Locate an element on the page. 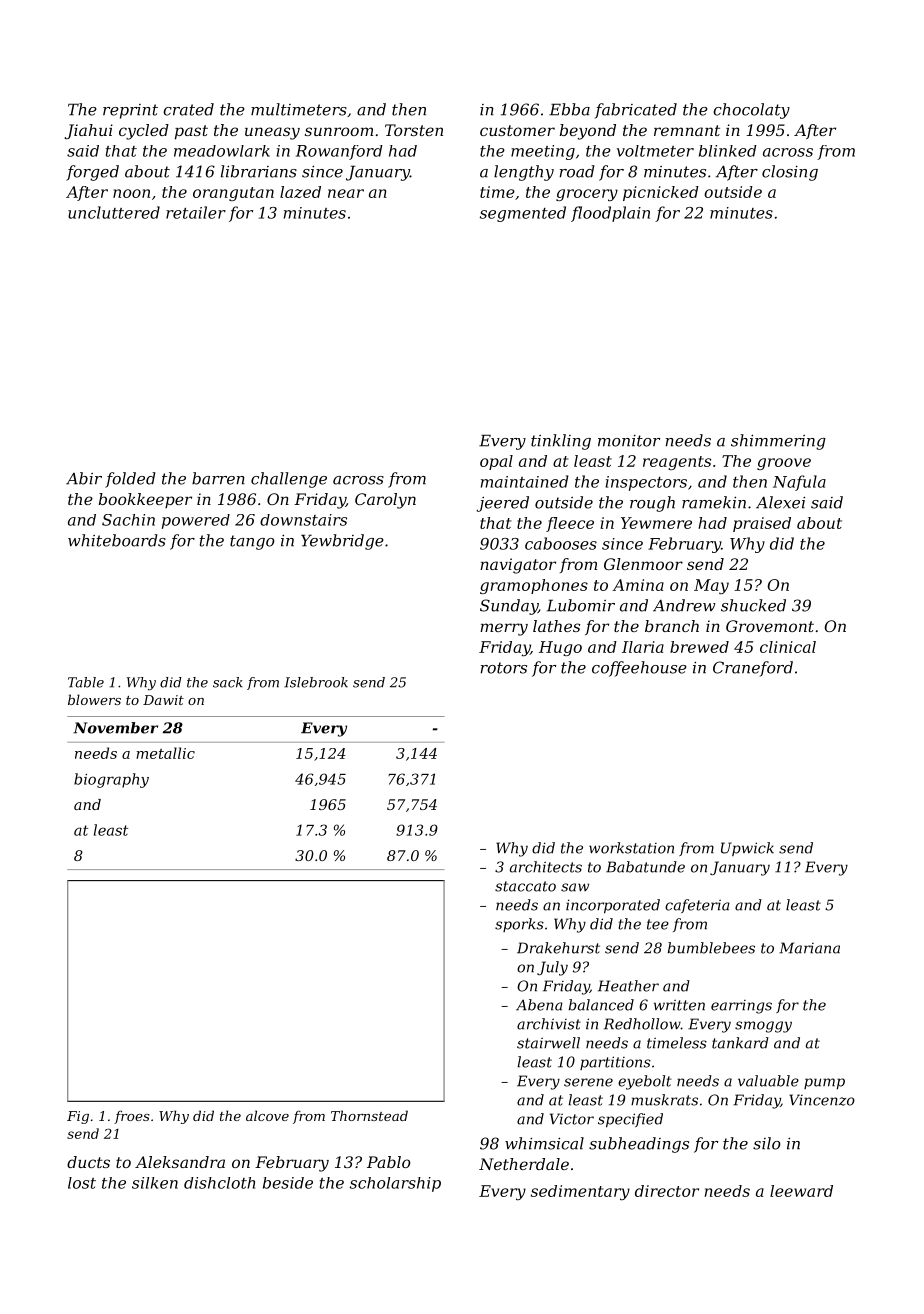  voltmeter is located at coordinates (655, 151).
